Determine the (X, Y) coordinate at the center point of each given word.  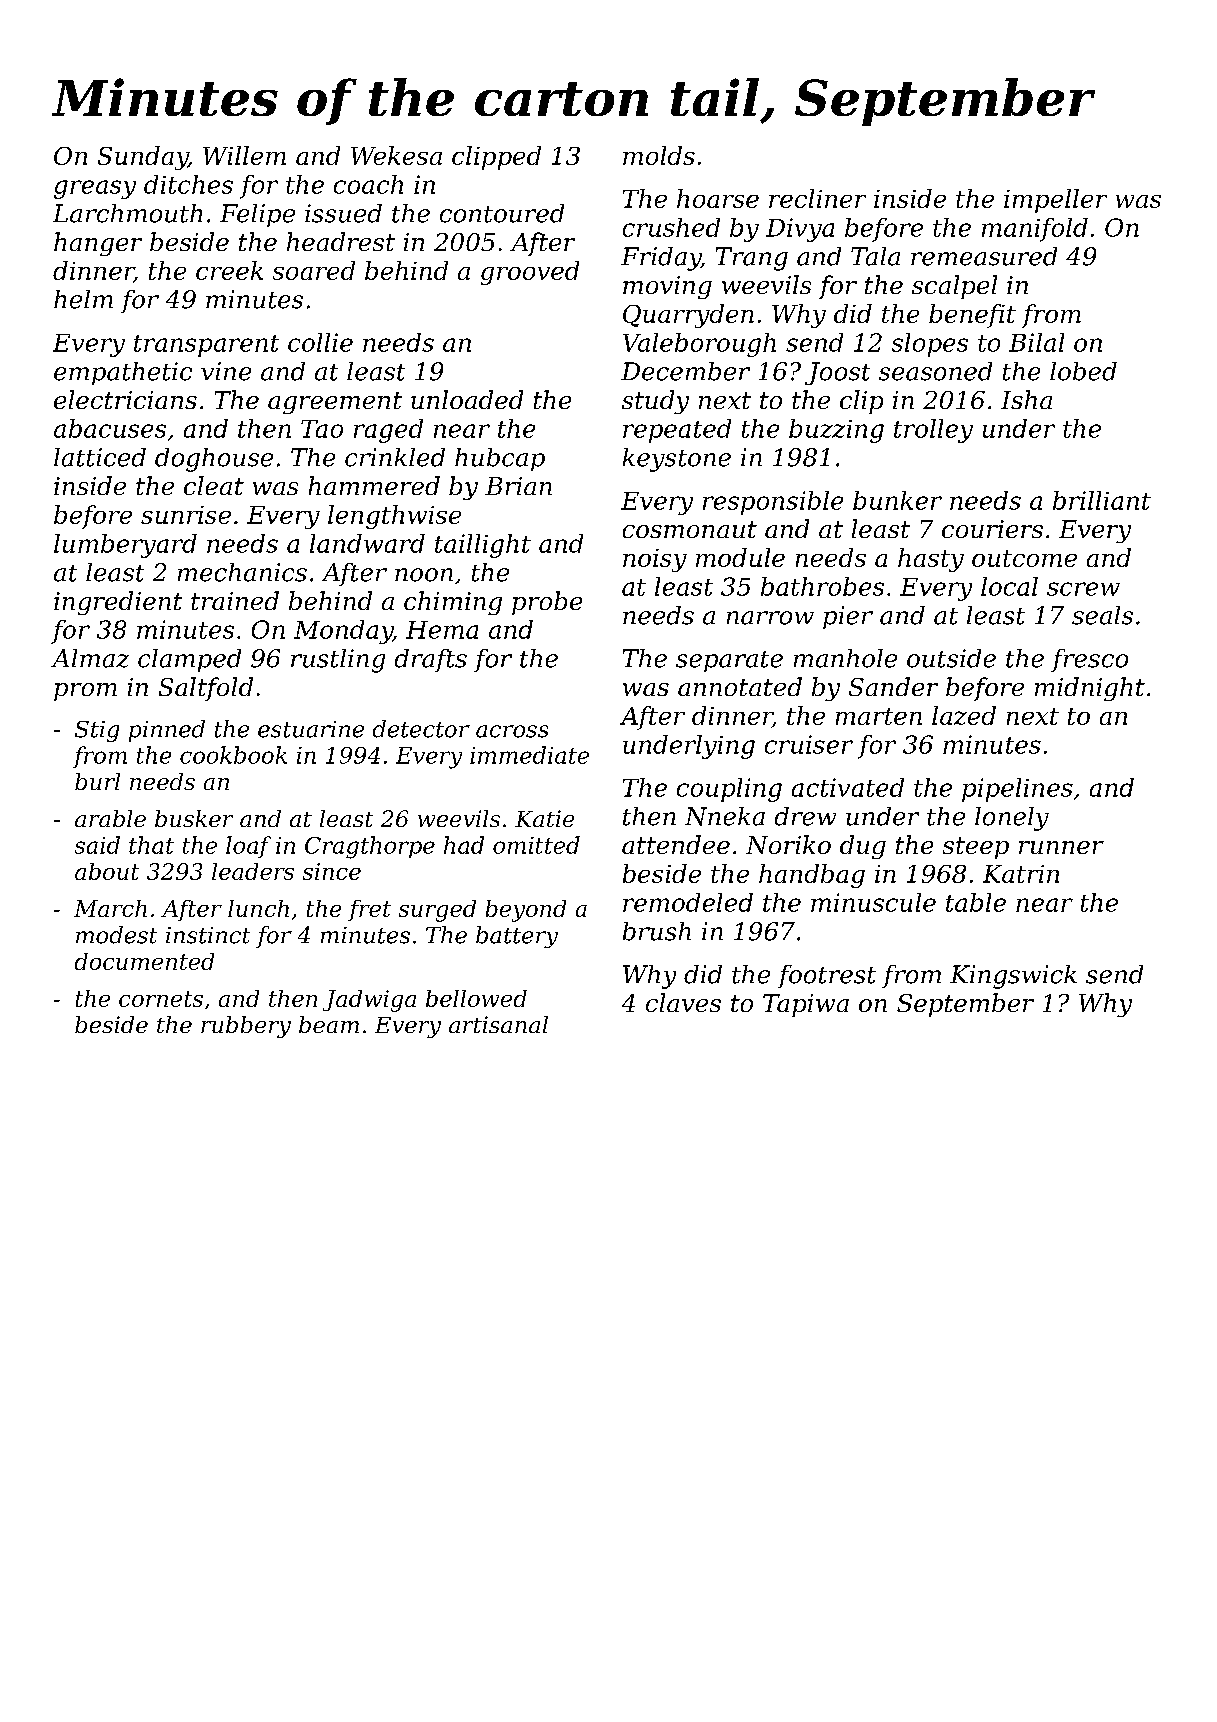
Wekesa (396, 155)
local (1009, 586)
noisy (655, 560)
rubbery (246, 1027)
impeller (1055, 201)
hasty (931, 560)
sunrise (186, 515)
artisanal (498, 1024)
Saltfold (206, 689)
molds (659, 155)
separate (729, 661)
